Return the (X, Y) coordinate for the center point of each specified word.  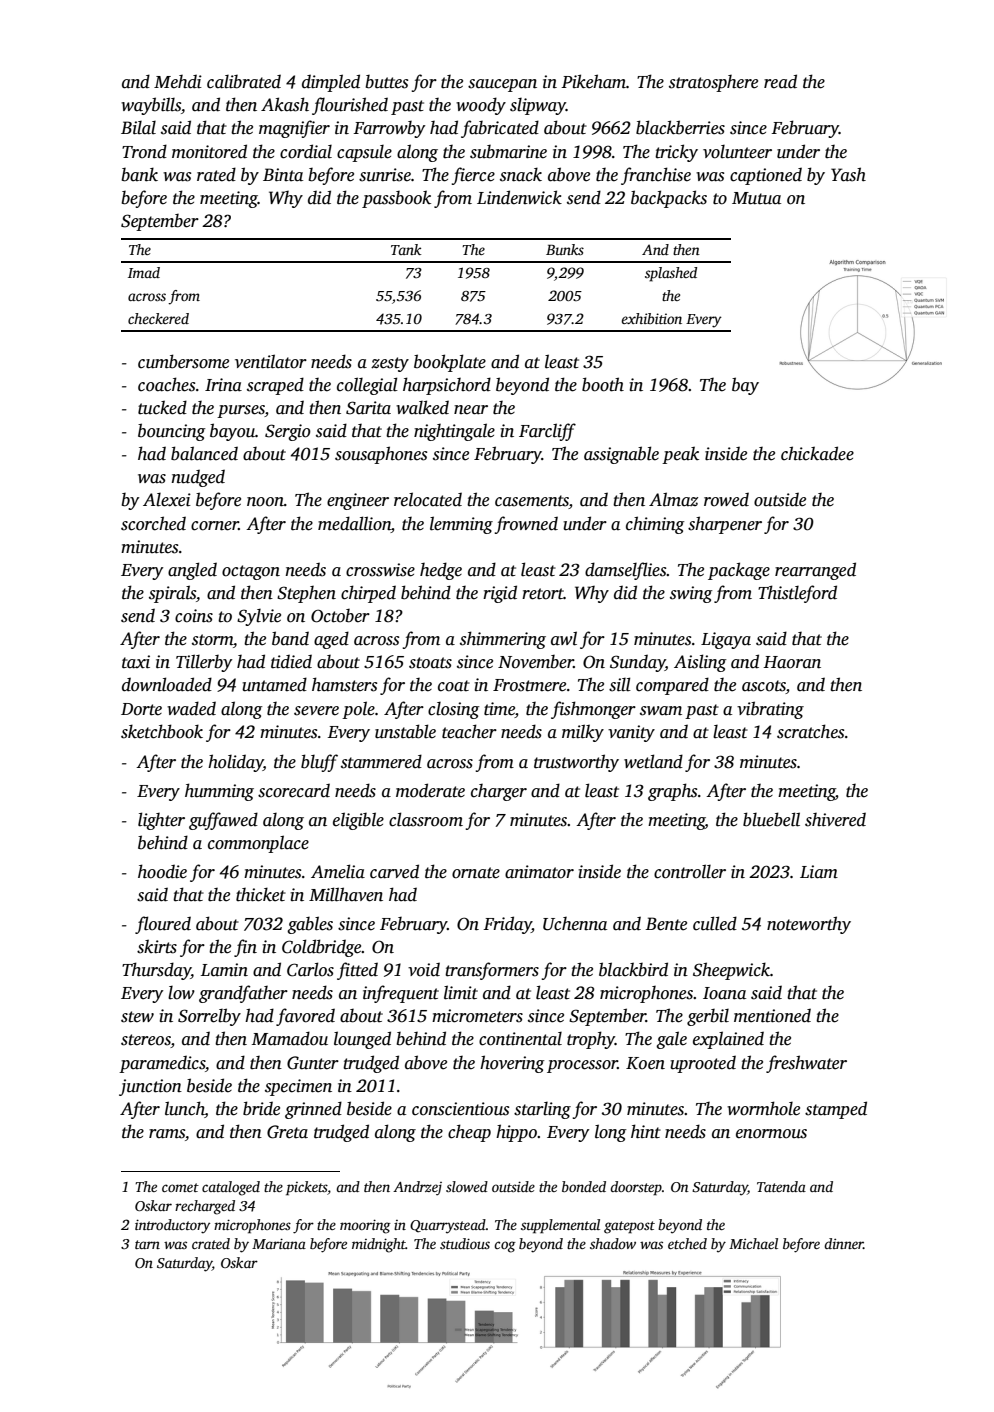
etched (687, 1243)
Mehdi (178, 81)
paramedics (162, 1064)
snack (521, 174)
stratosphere (713, 83)
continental (520, 1039)
